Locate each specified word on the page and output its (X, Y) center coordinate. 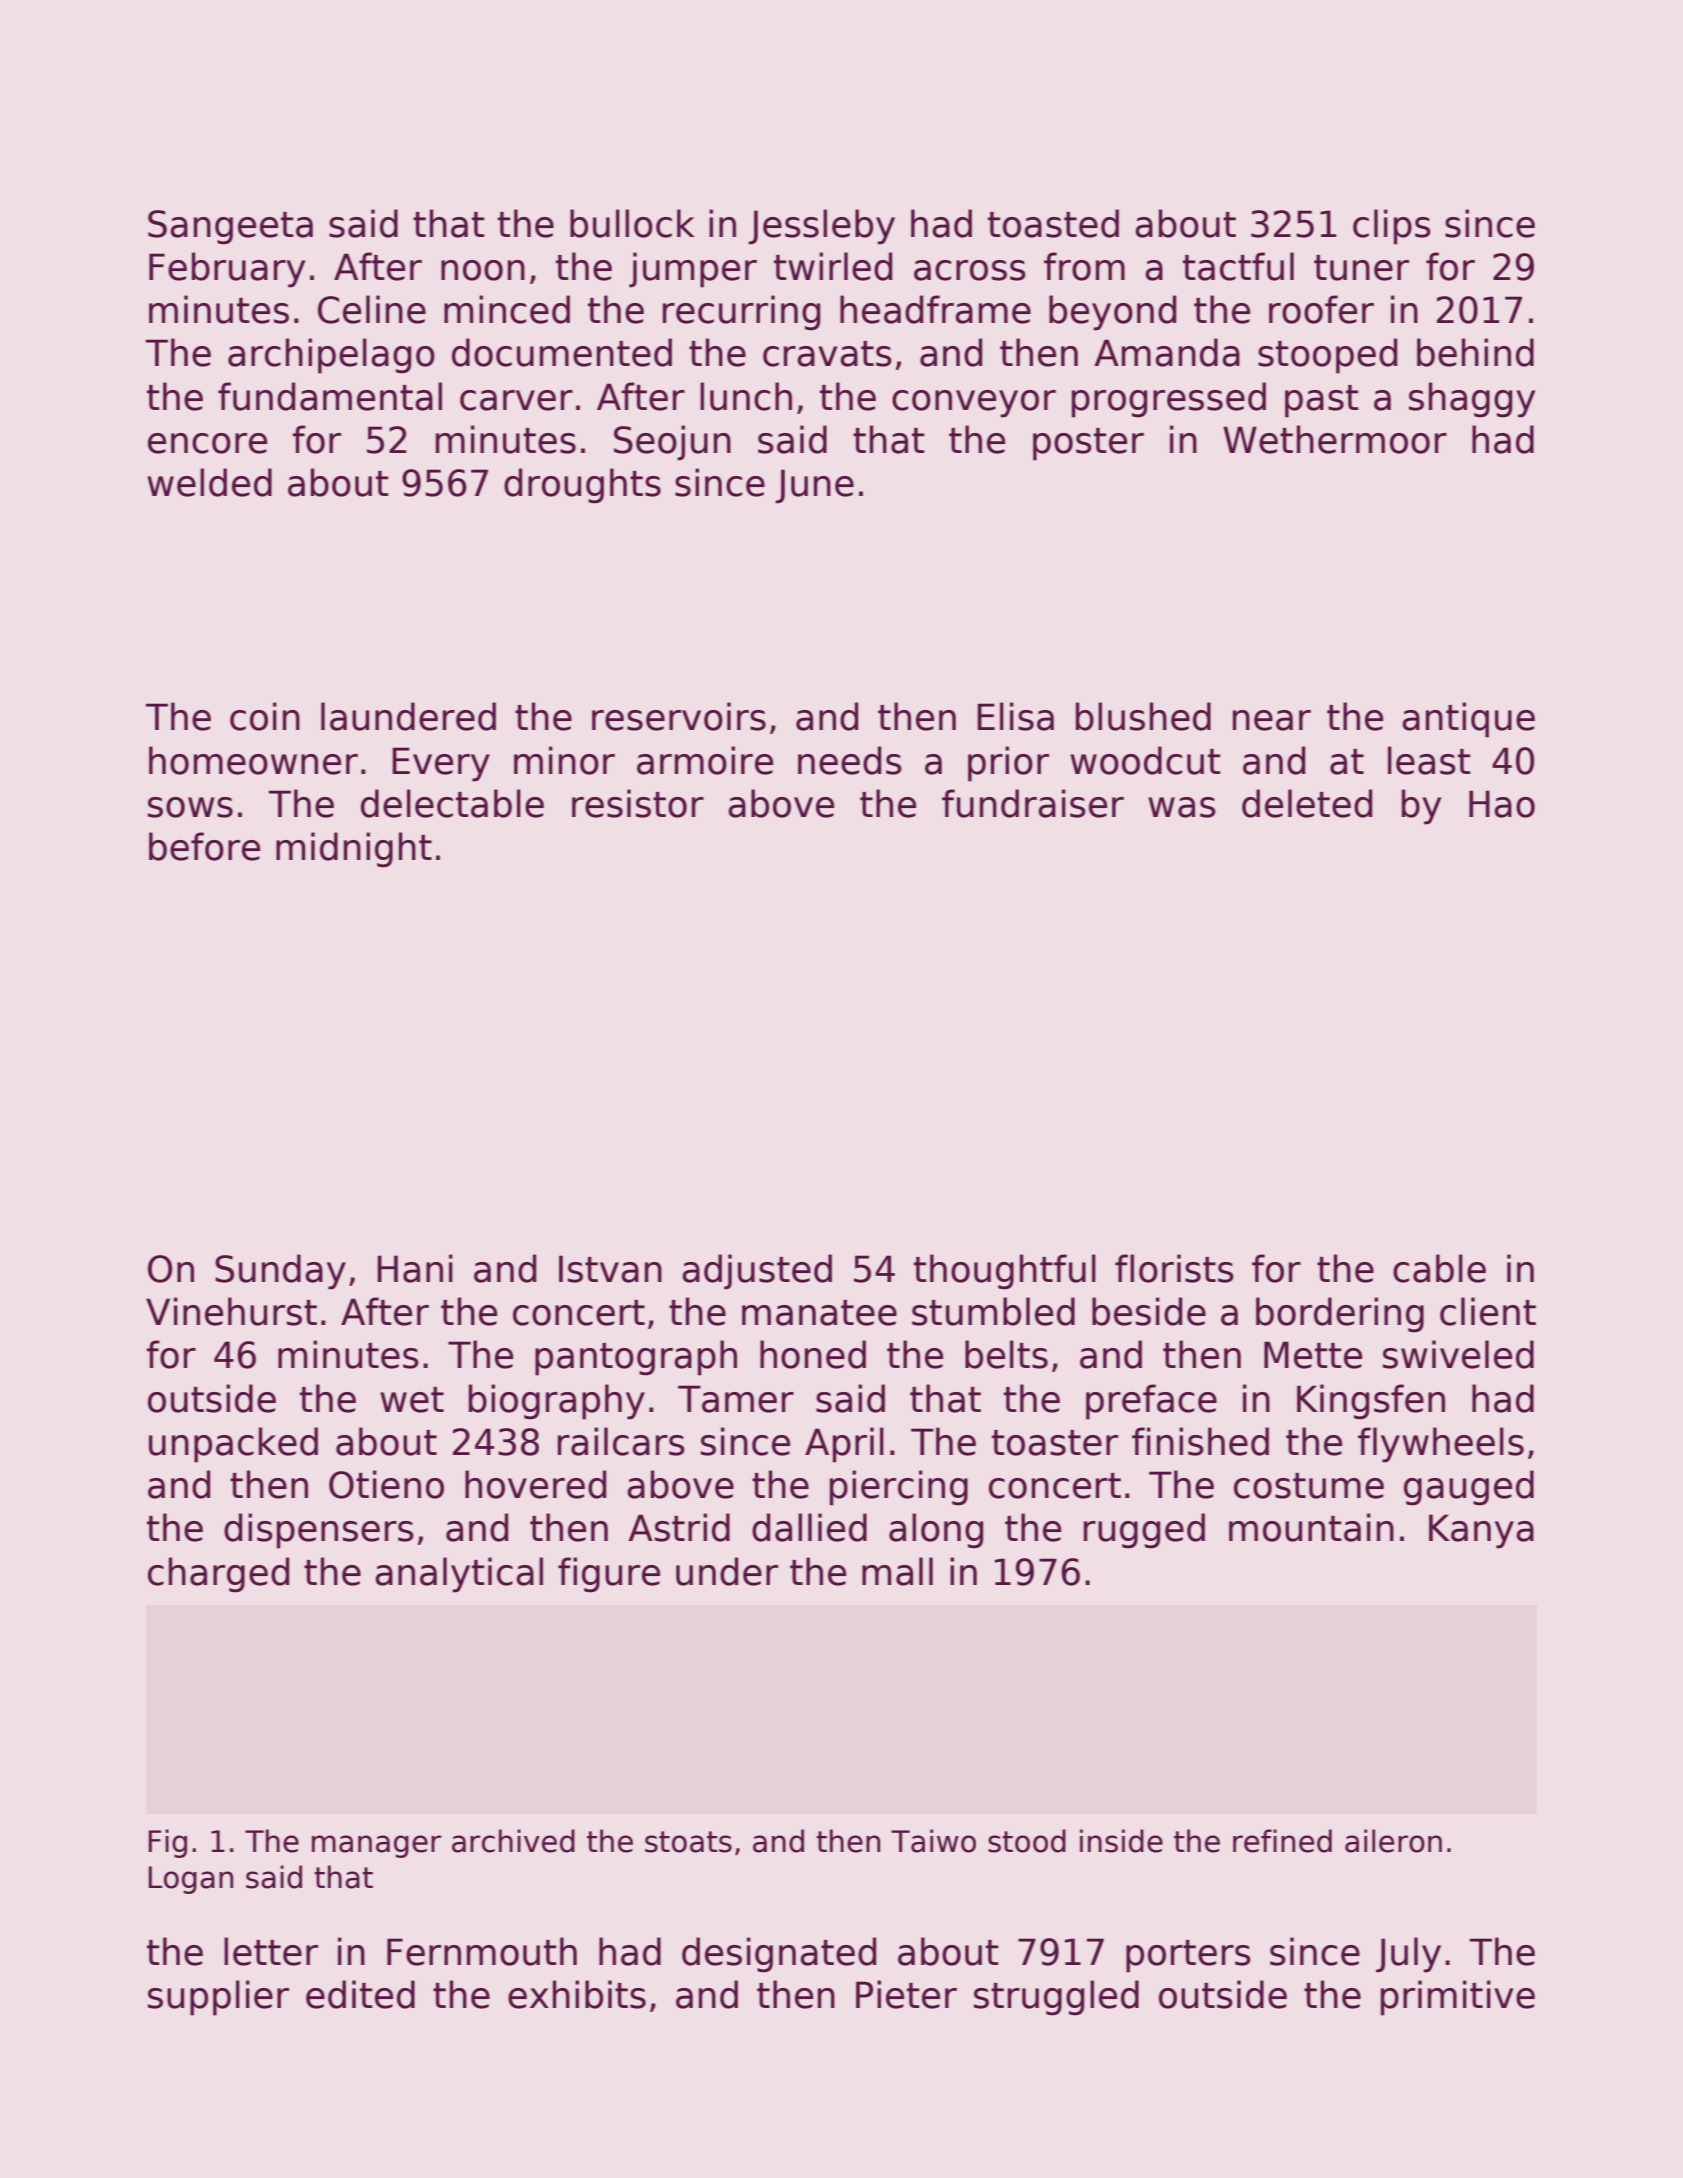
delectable (452, 803)
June (814, 486)
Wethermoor (1335, 439)
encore (207, 443)
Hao (1502, 804)
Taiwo (933, 1841)
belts (1006, 1354)
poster (1088, 444)
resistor (638, 803)
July (1408, 1955)
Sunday (280, 1272)
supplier (218, 1998)
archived (513, 1841)
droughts (582, 486)
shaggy (1472, 400)
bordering (1340, 1315)
